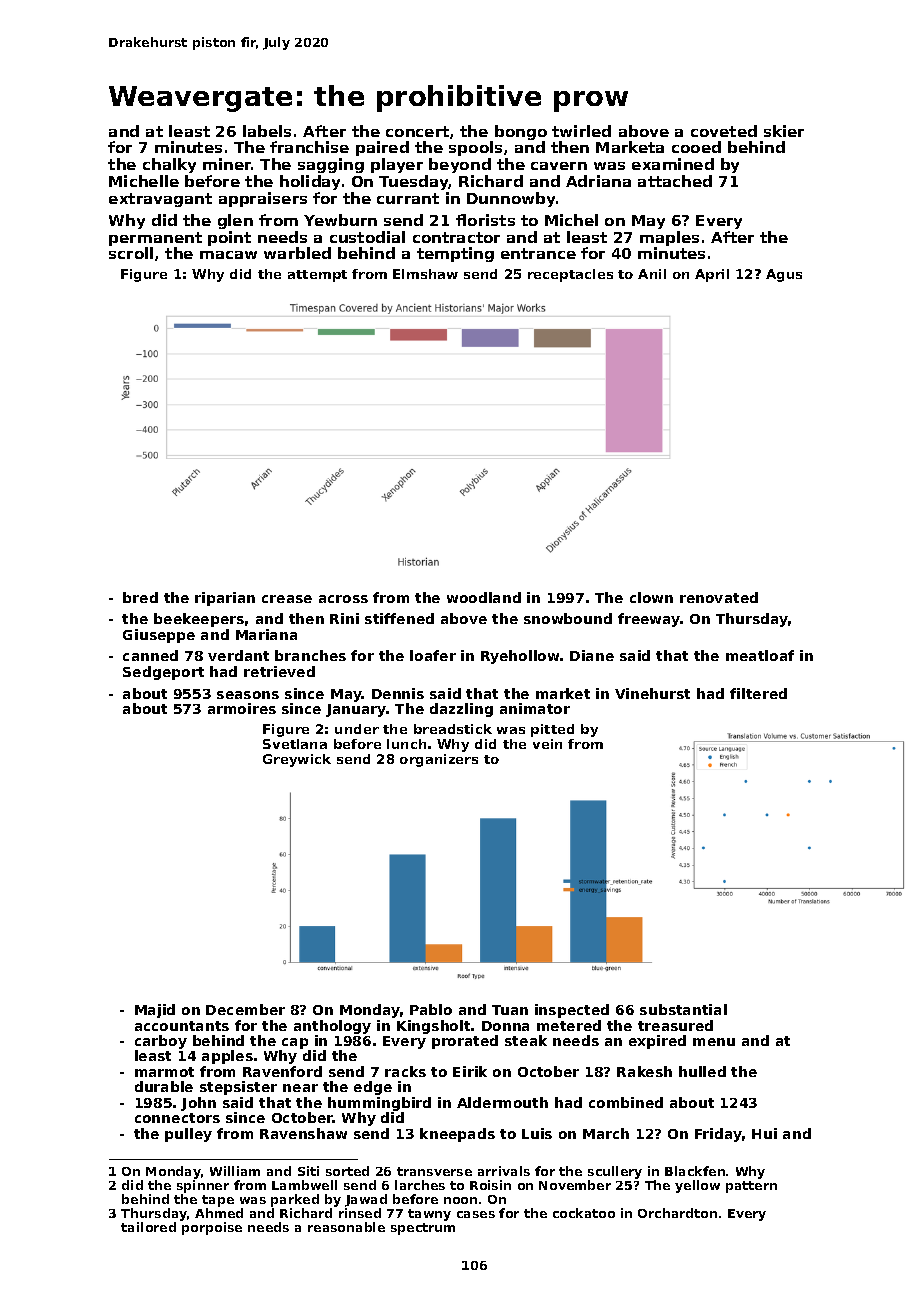  What do you see at coordinates (696, 147) in the page?
I see `cooed` at bounding box center [696, 147].
